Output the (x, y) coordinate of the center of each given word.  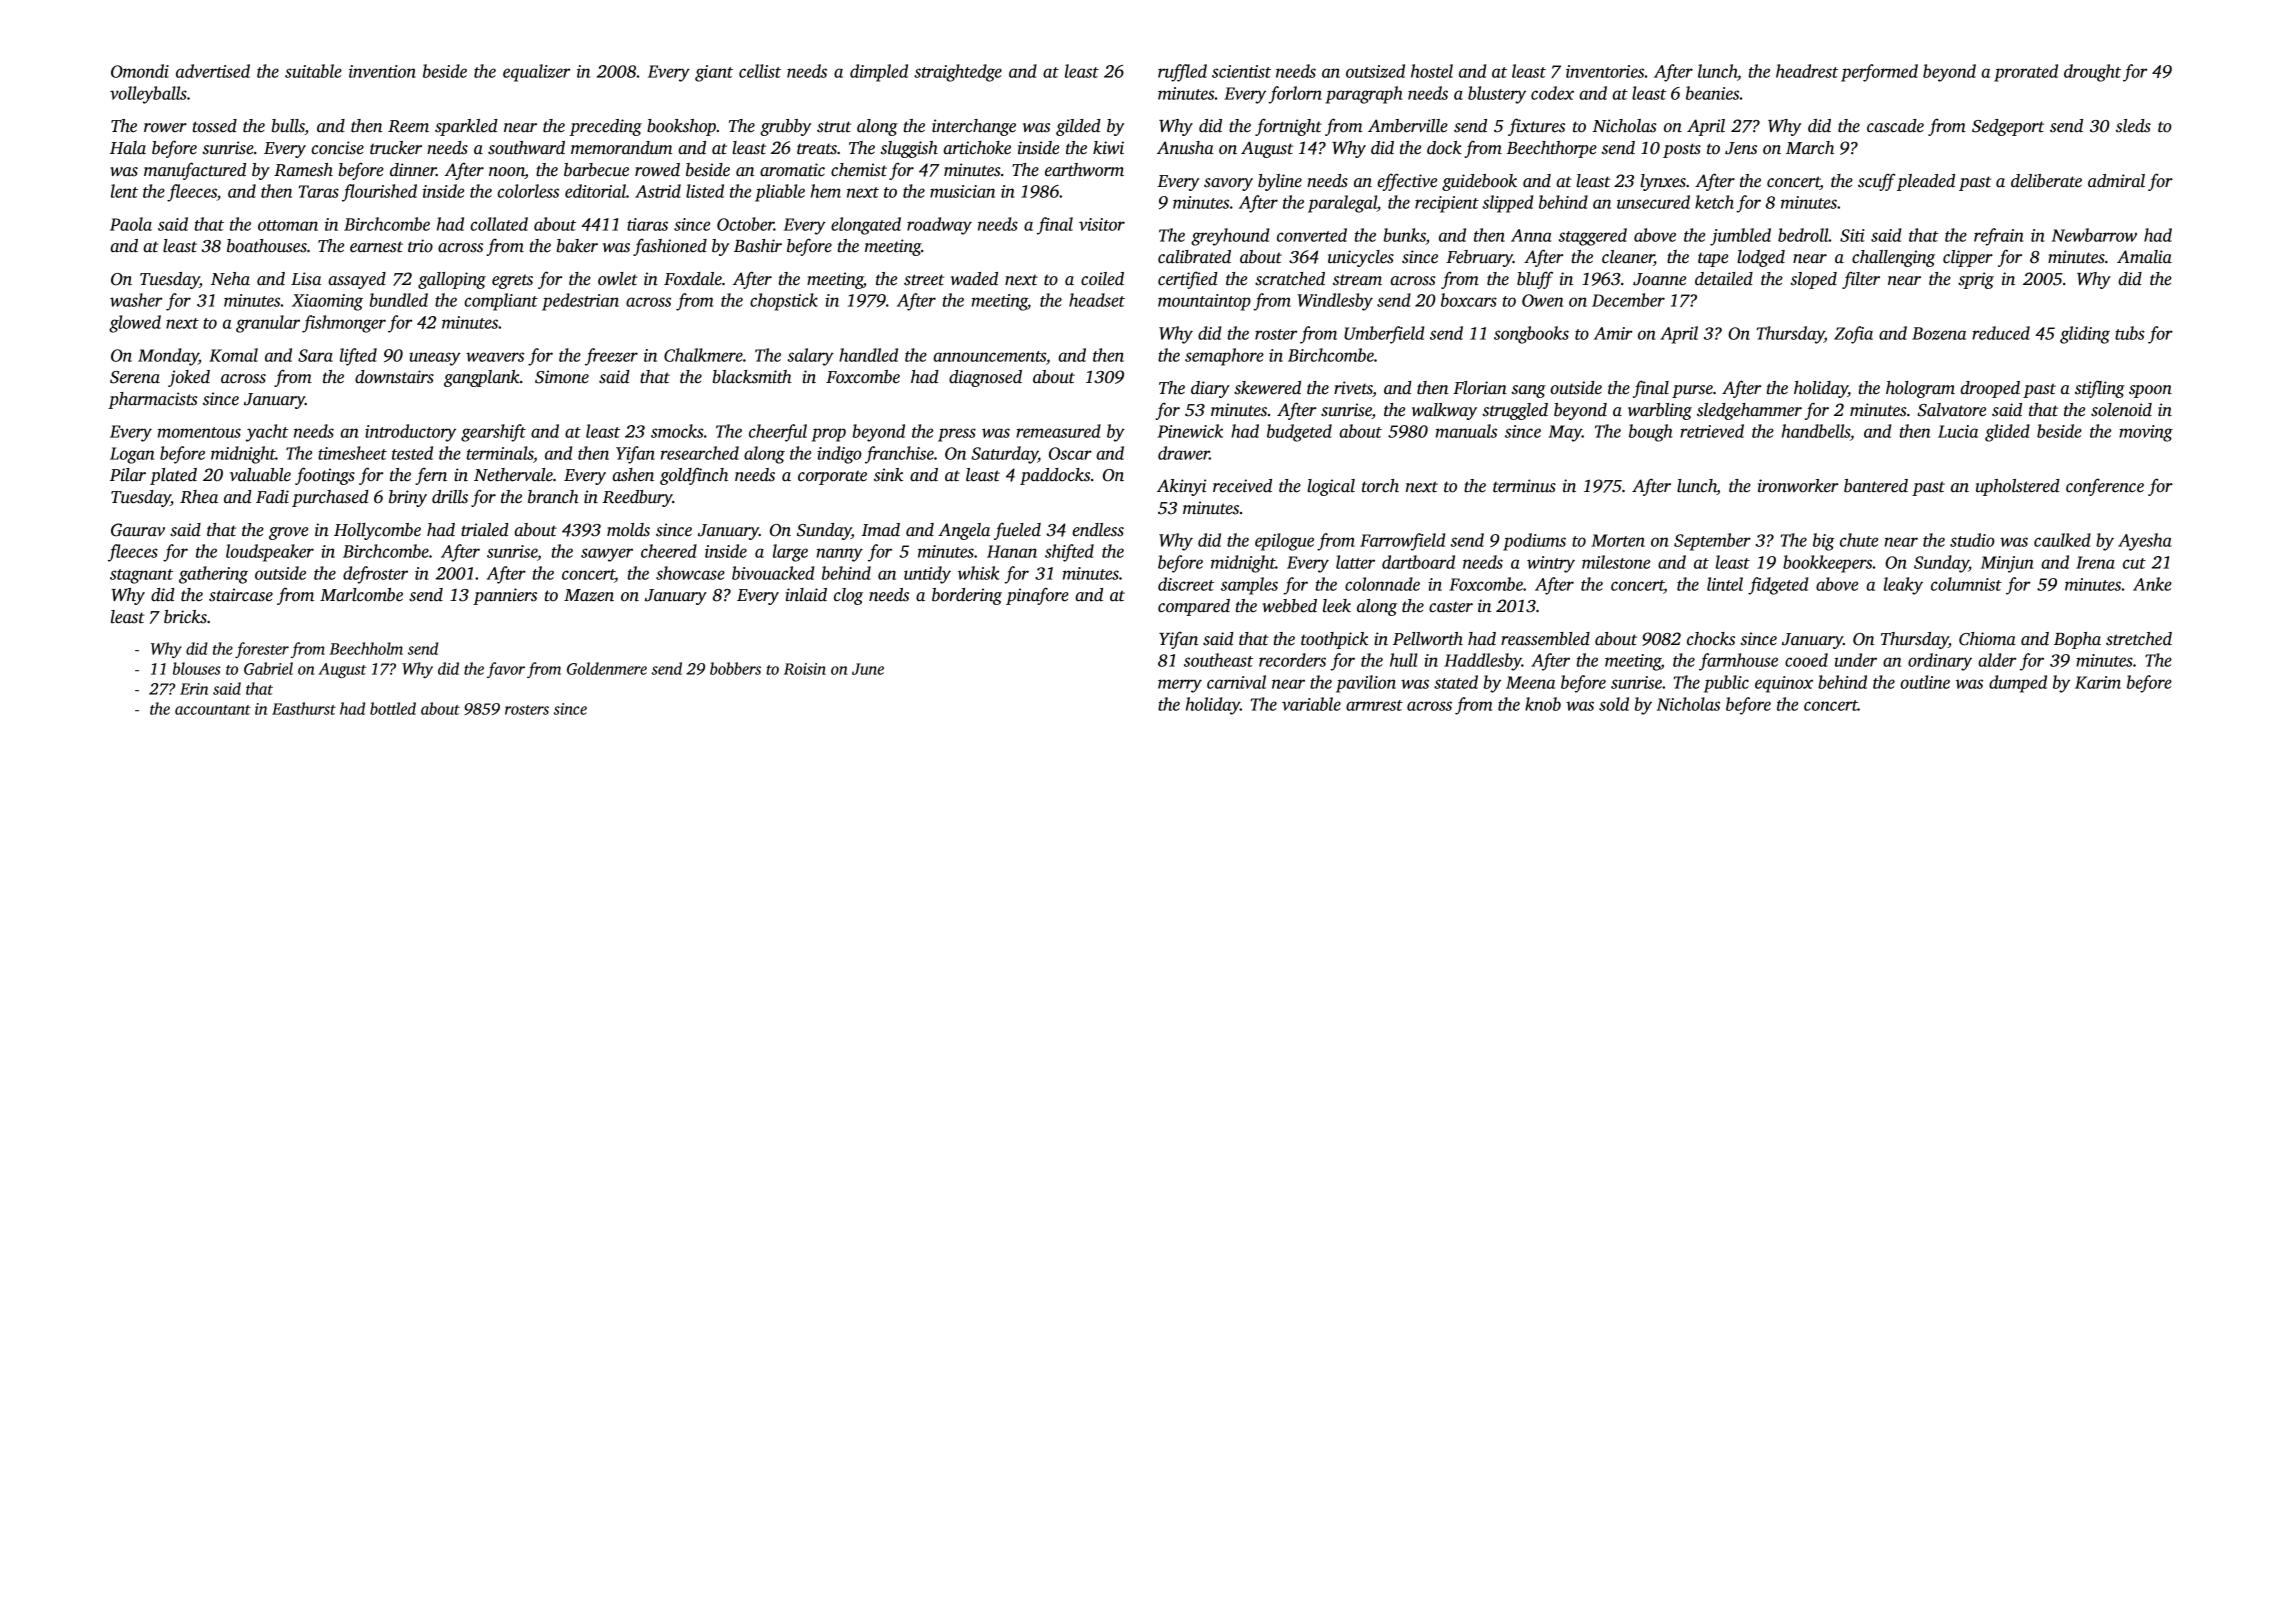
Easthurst (304, 708)
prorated (2026, 73)
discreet (1186, 584)
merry (1180, 686)
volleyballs (148, 95)
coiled (1102, 279)
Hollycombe (377, 531)
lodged (1761, 258)
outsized (1375, 71)
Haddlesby (1483, 662)
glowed (135, 324)
